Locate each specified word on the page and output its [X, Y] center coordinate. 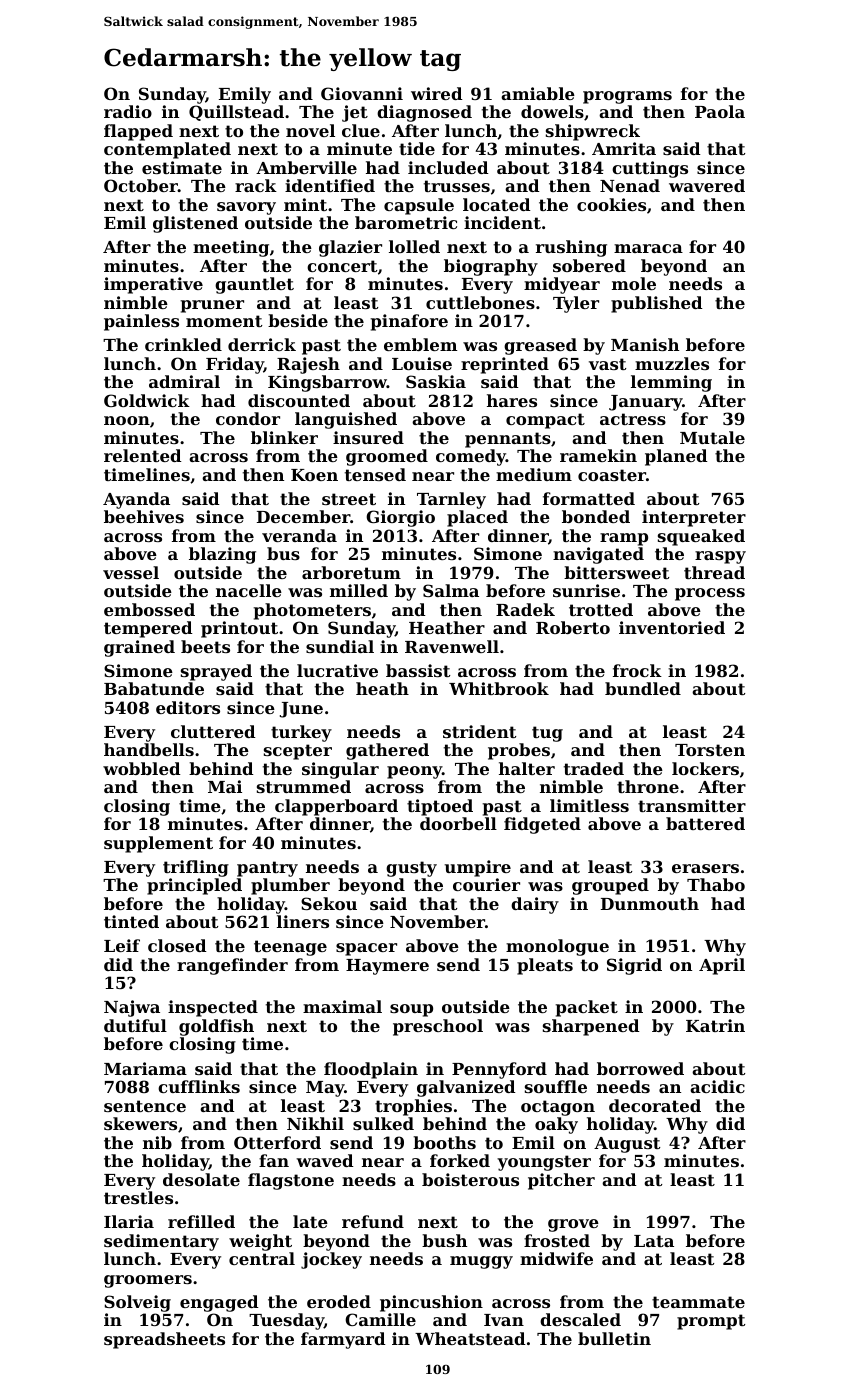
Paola [720, 111]
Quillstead [236, 113]
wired [436, 93]
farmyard [343, 1340]
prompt [711, 1322]
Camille [380, 1319]
